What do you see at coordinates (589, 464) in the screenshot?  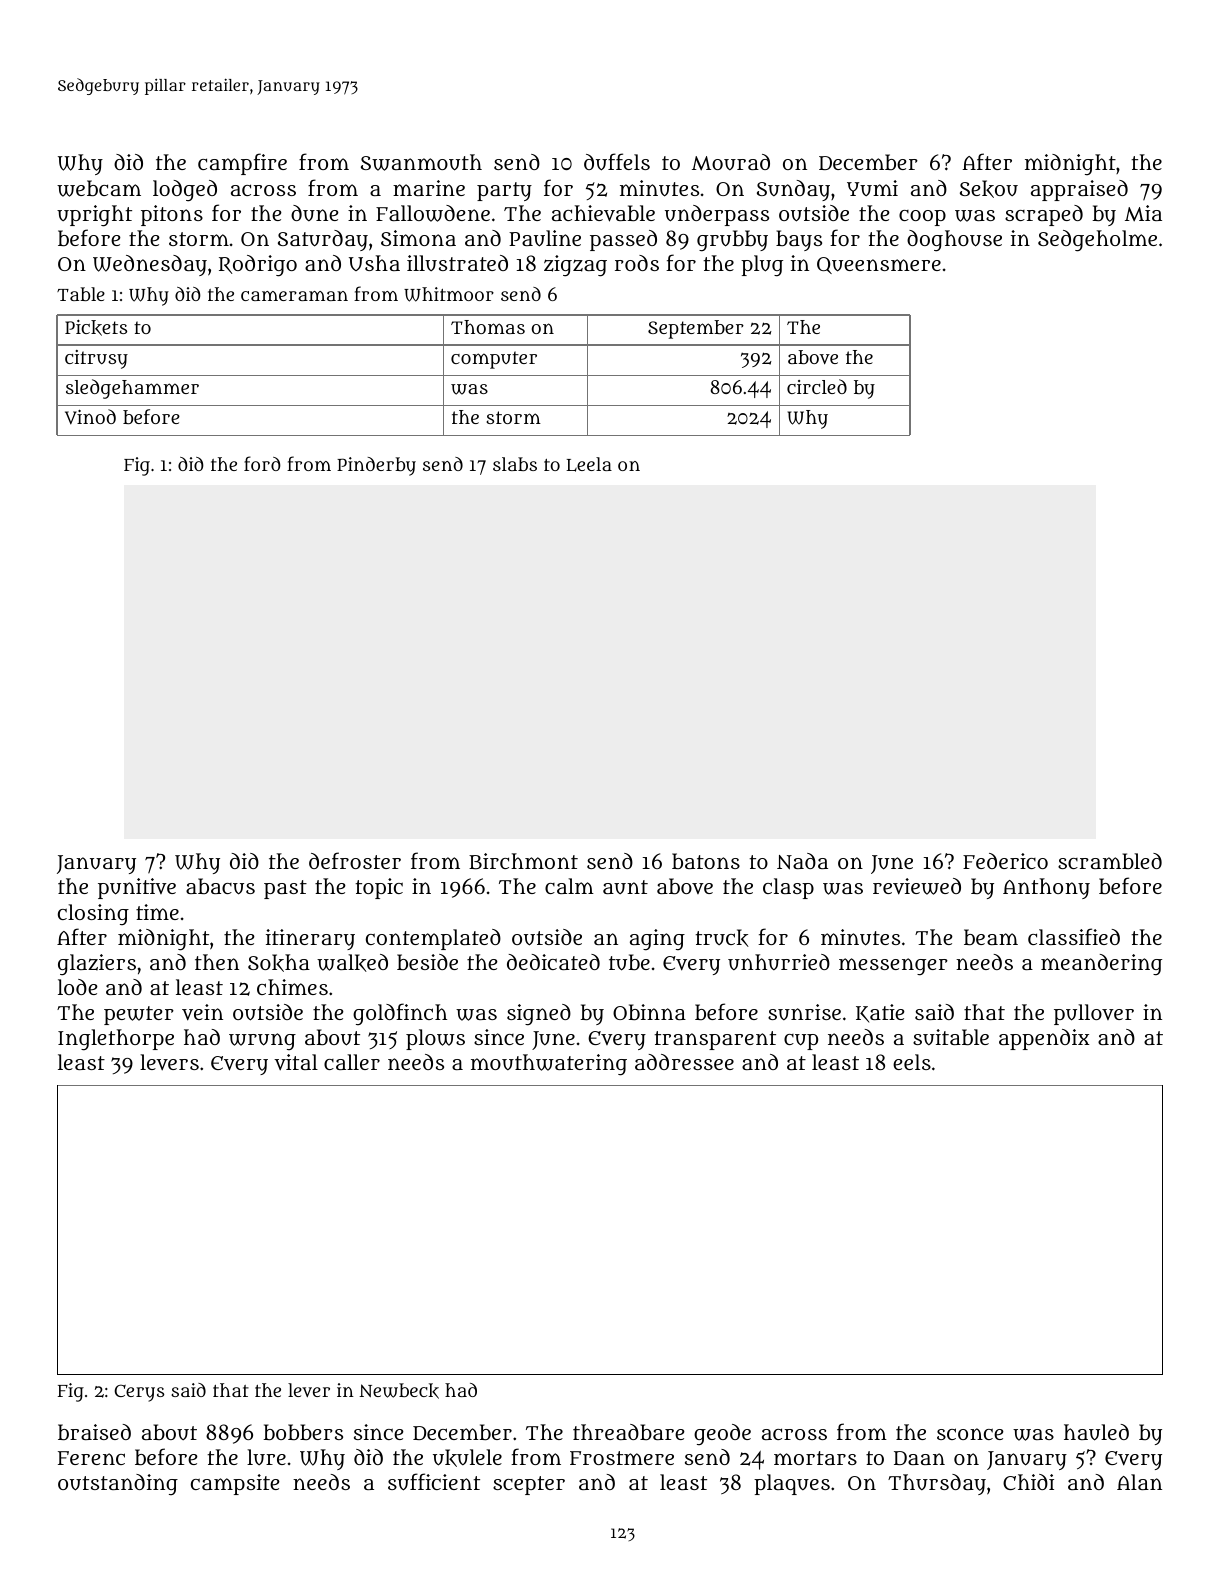 I see `Leela` at bounding box center [589, 464].
